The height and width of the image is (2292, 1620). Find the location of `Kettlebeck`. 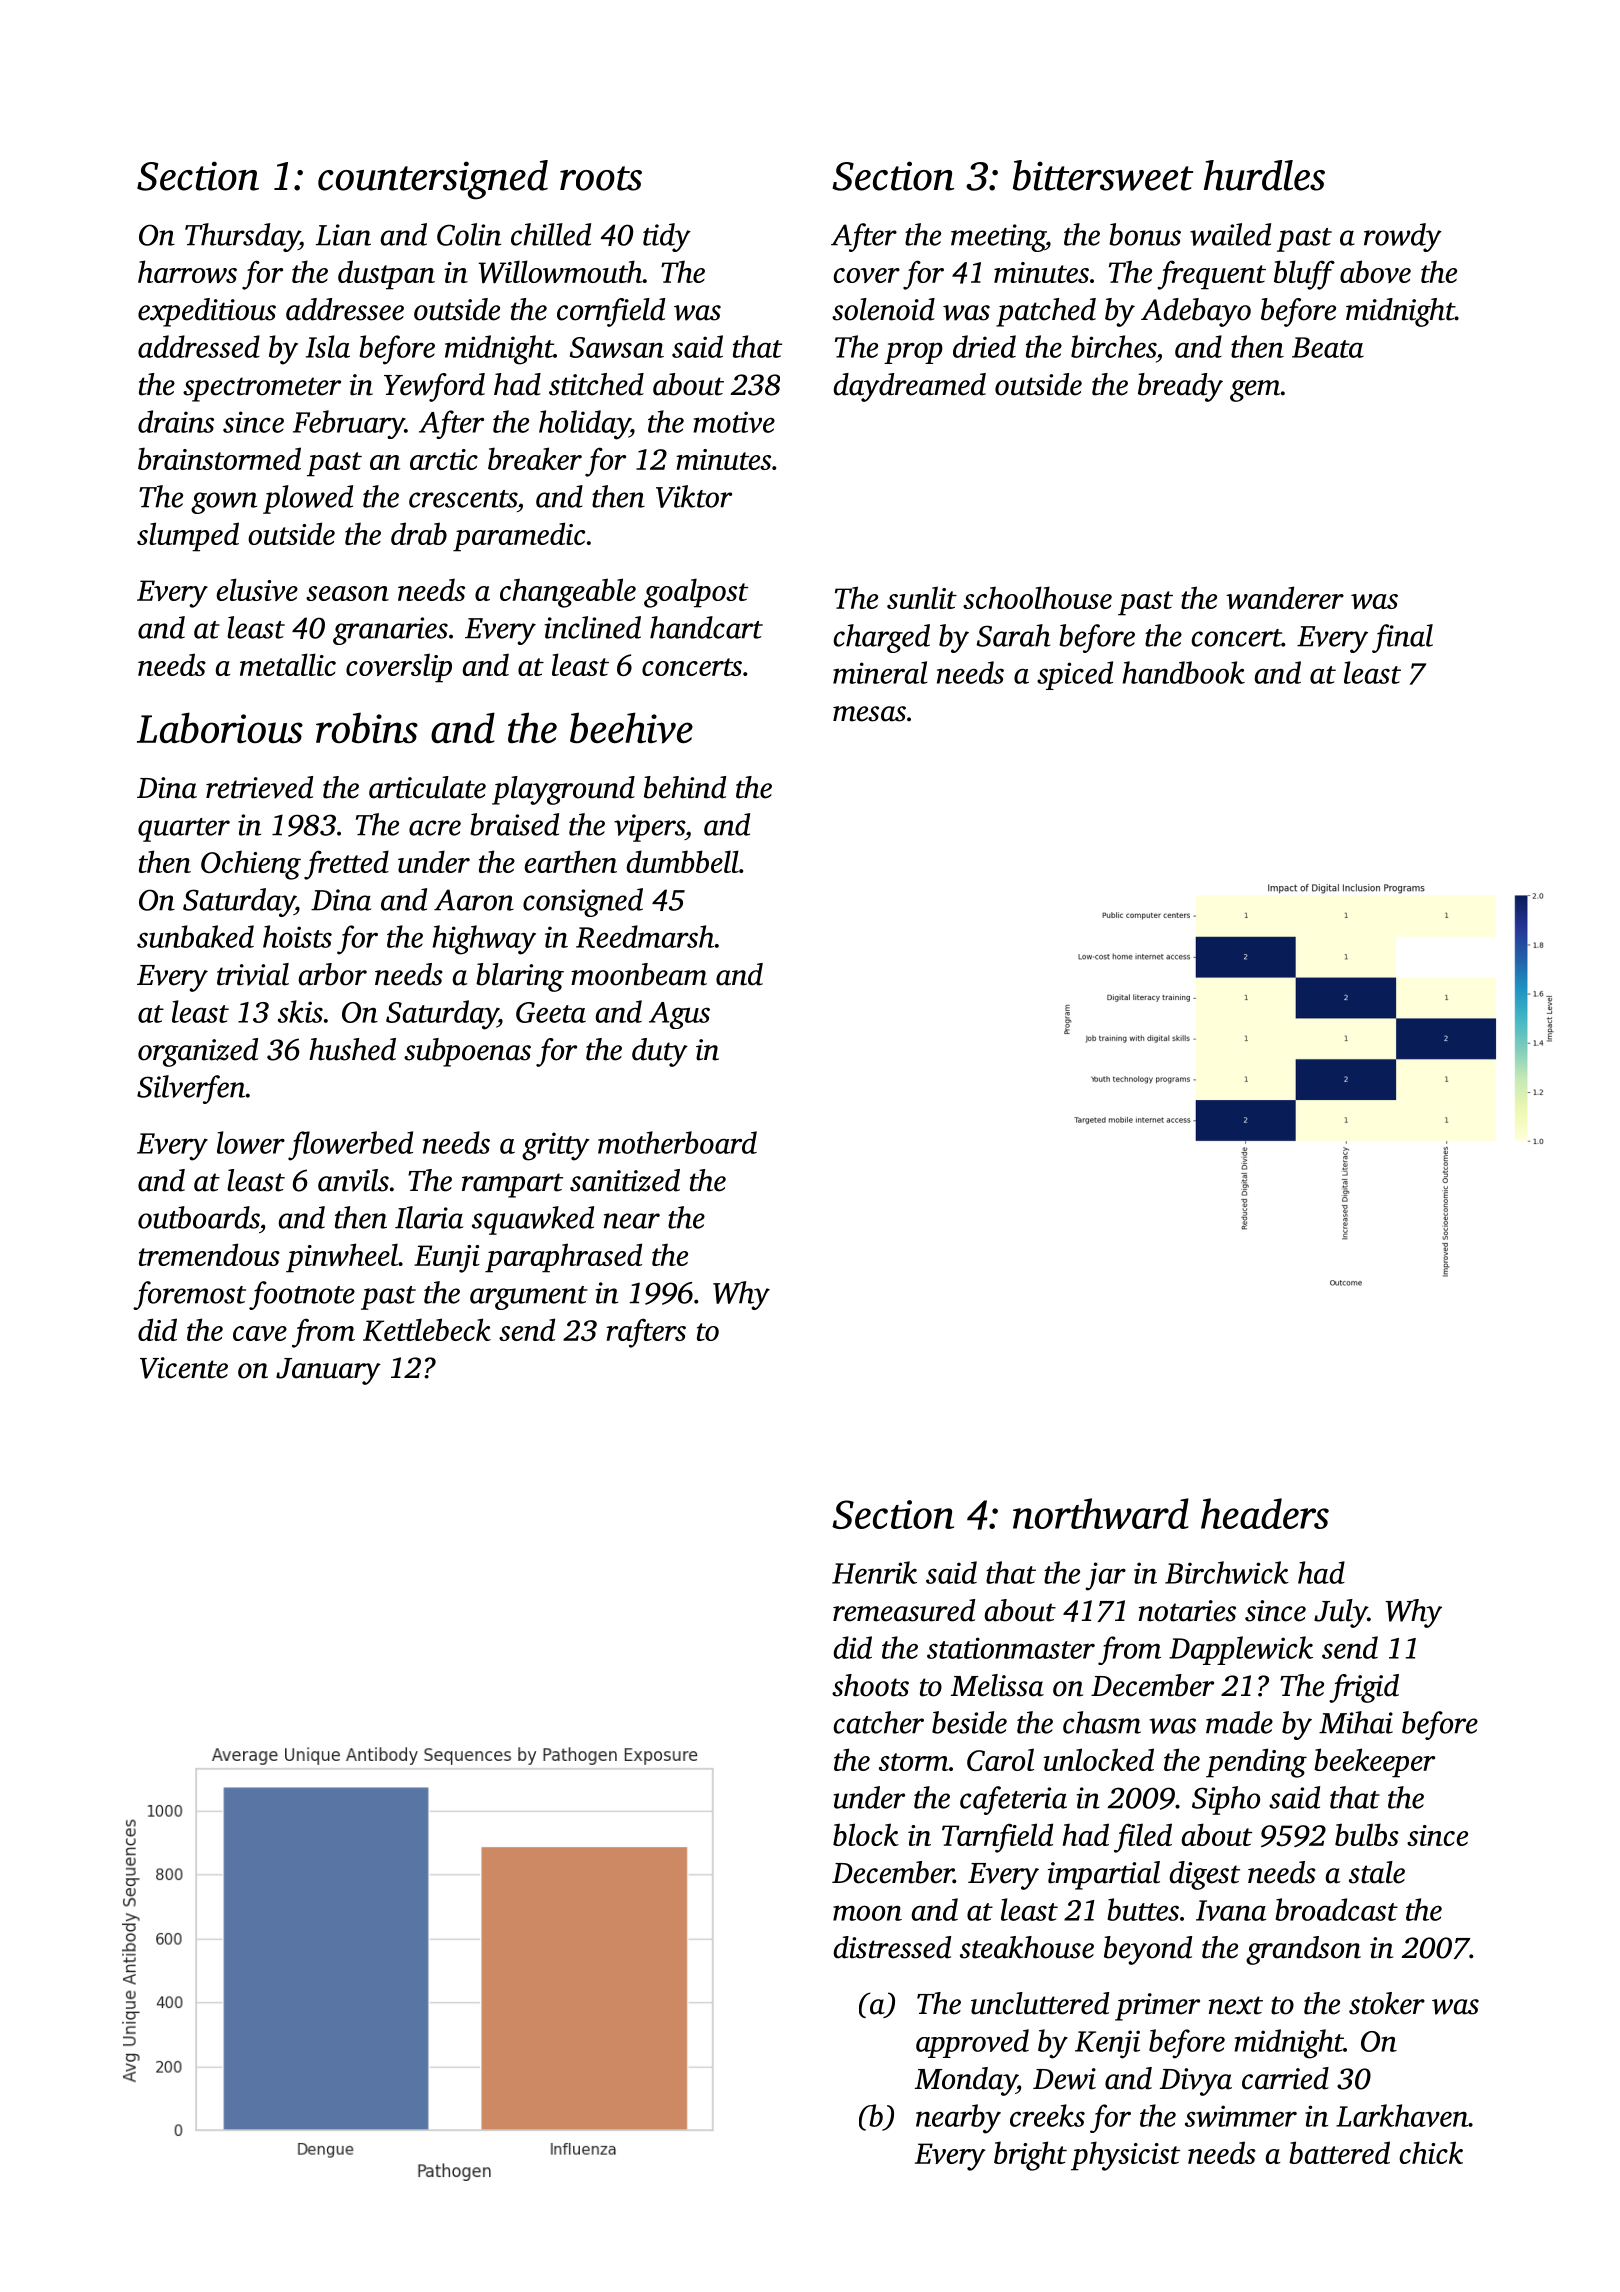

Kettlebeck is located at coordinates (427, 1329).
